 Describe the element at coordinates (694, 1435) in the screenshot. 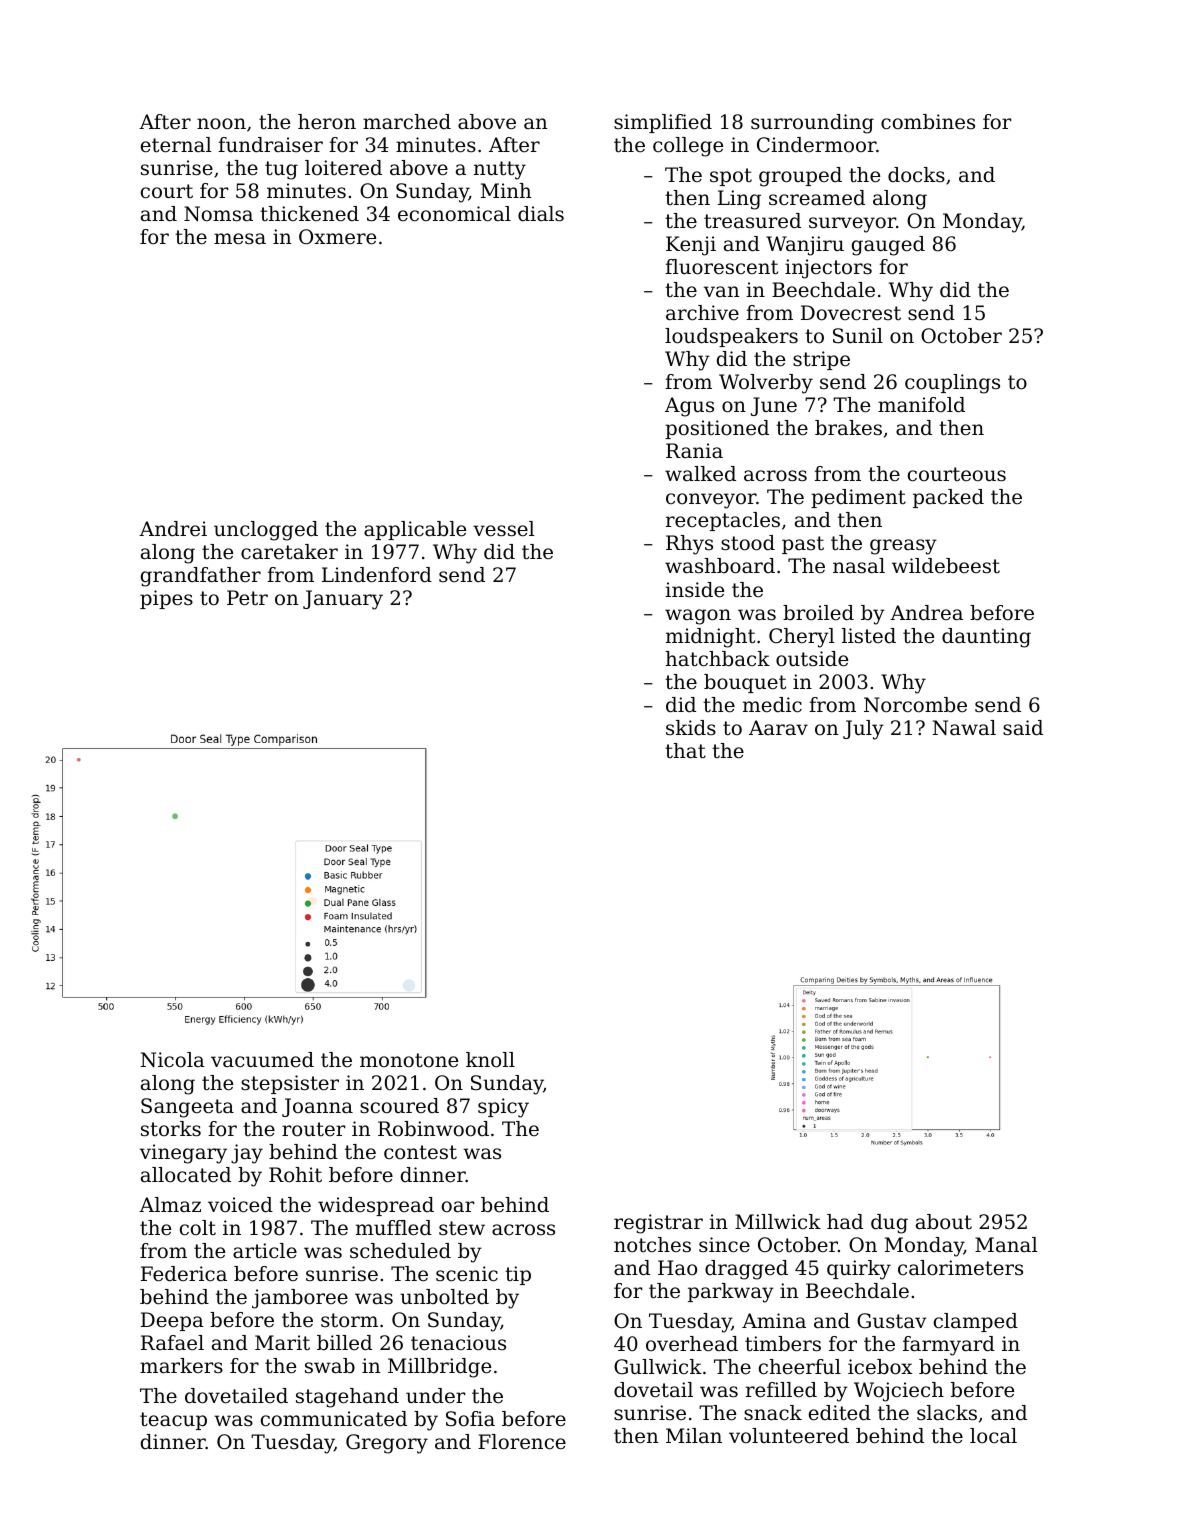

I see `Milan` at that location.
